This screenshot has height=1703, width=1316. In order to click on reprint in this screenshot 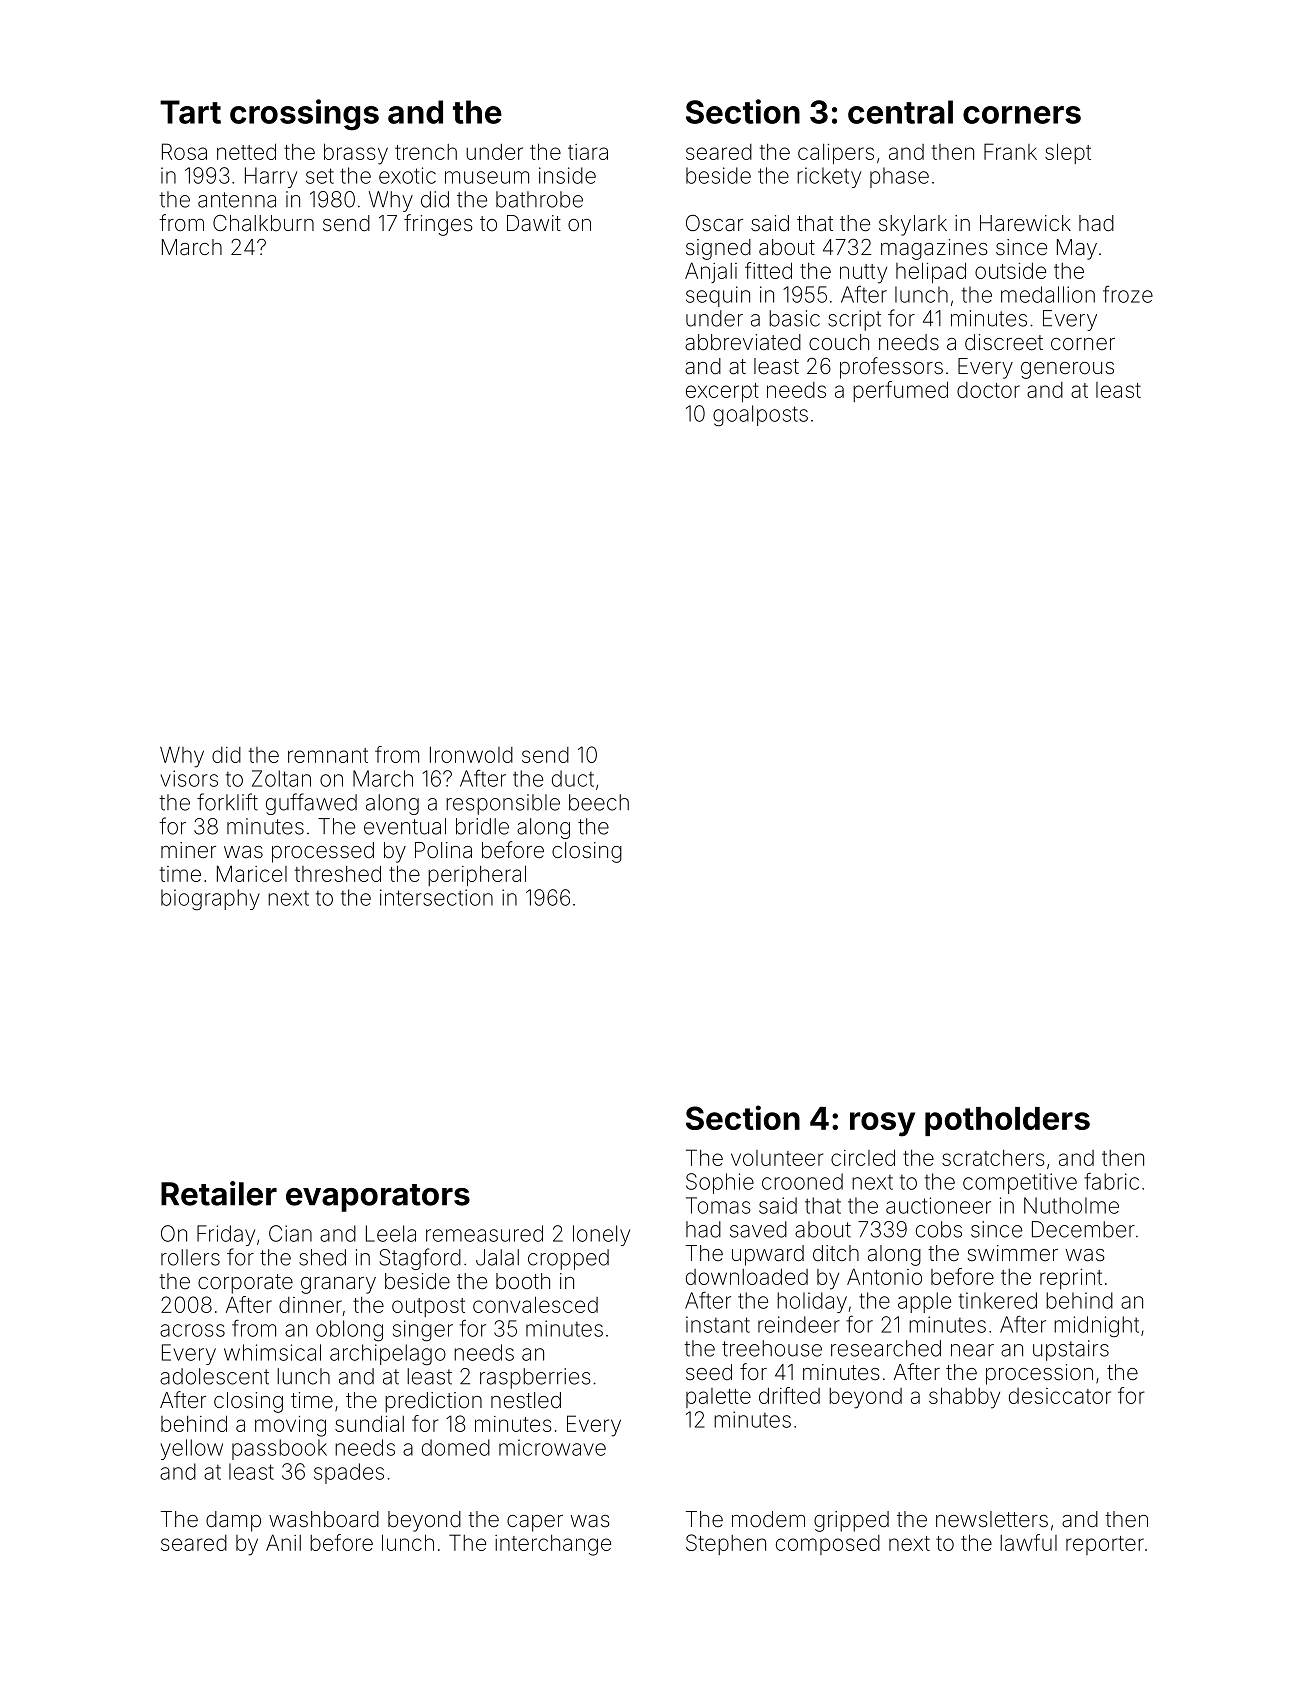, I will do `click(1071, 1279)`.
